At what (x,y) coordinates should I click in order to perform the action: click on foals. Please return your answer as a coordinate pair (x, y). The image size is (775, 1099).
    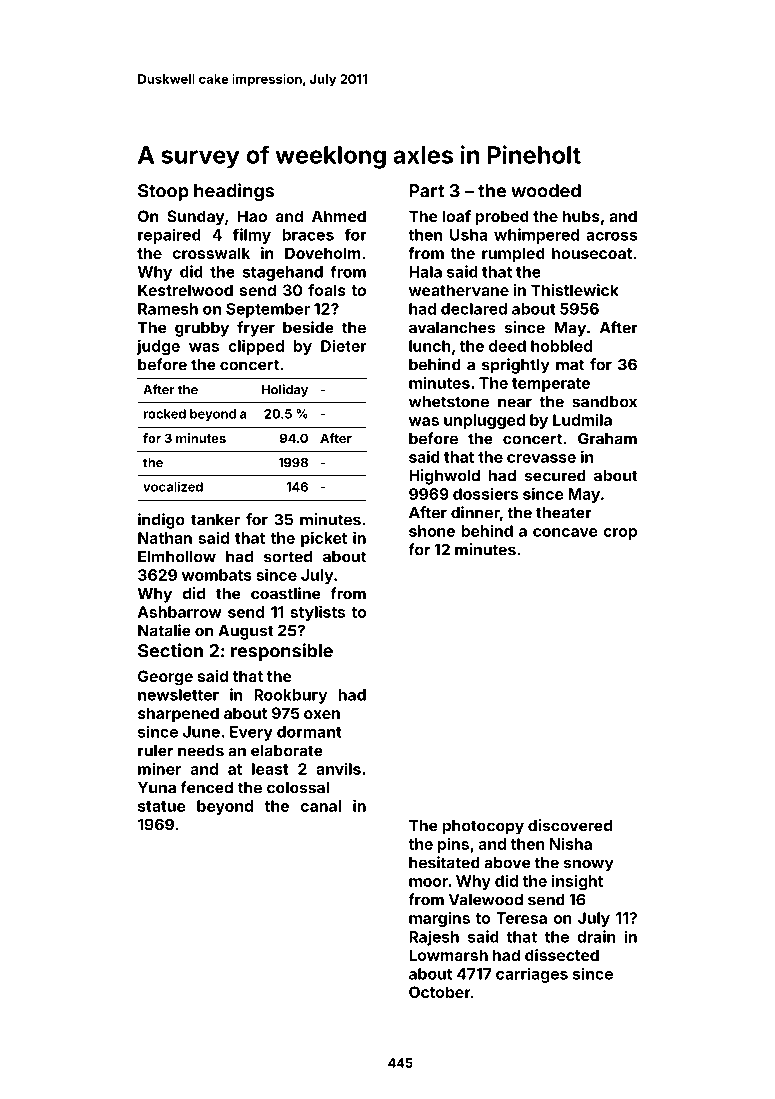
    Looking at the image, I should click on (327, 290).
